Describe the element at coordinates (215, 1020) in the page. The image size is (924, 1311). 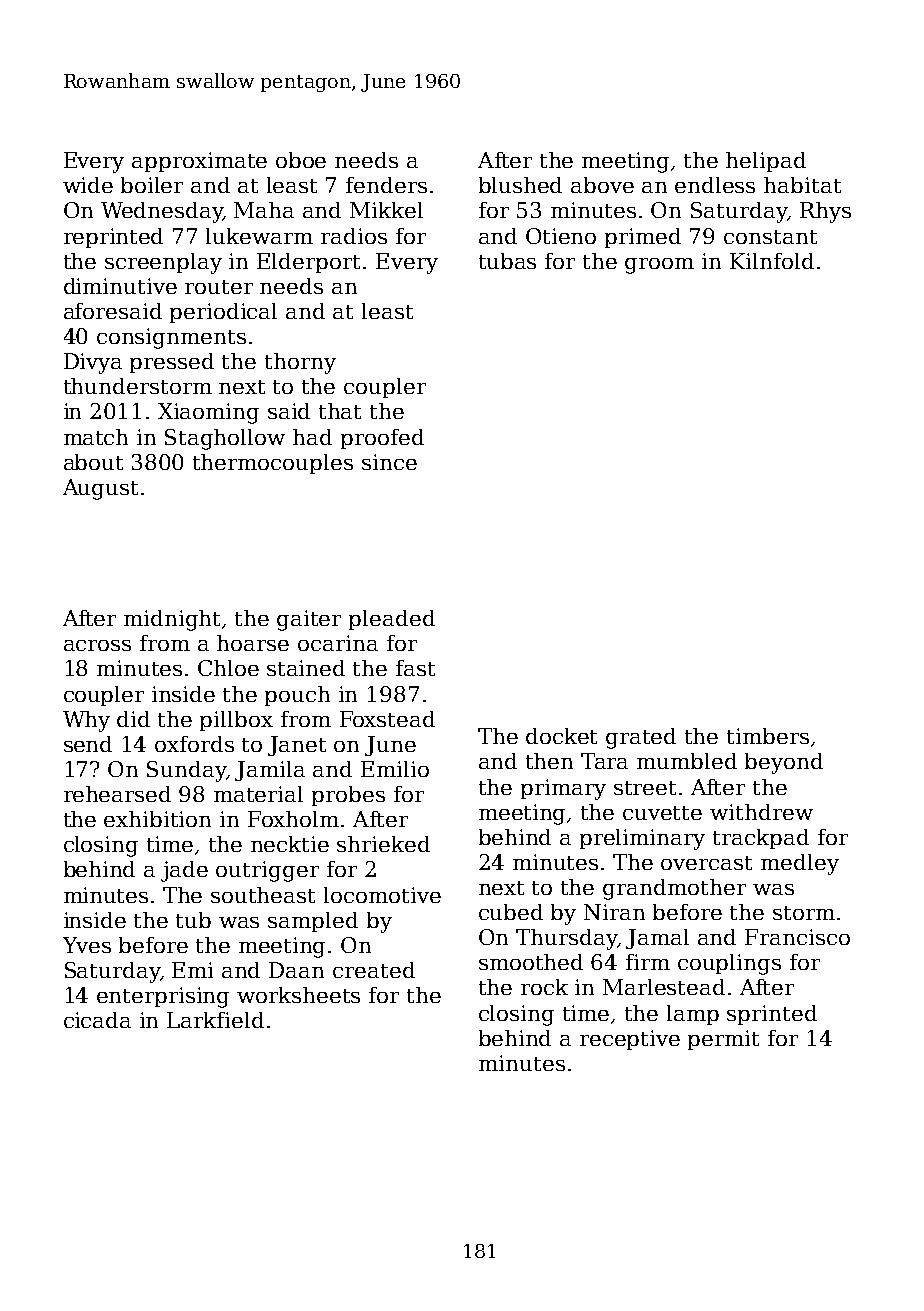
I see `Larkfield` at that location.
